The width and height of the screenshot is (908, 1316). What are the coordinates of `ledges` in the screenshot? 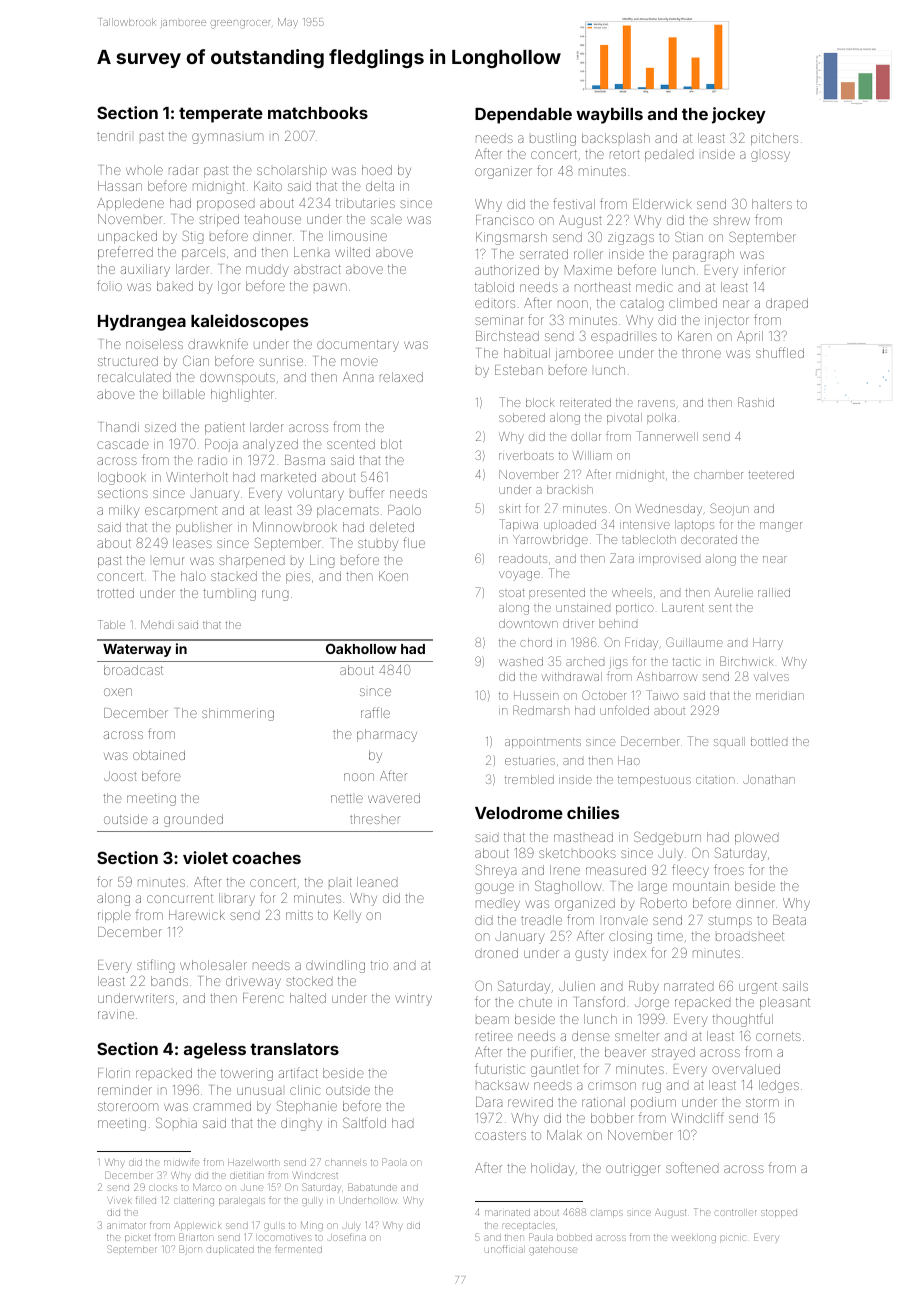 It's located at (779, 1086).
